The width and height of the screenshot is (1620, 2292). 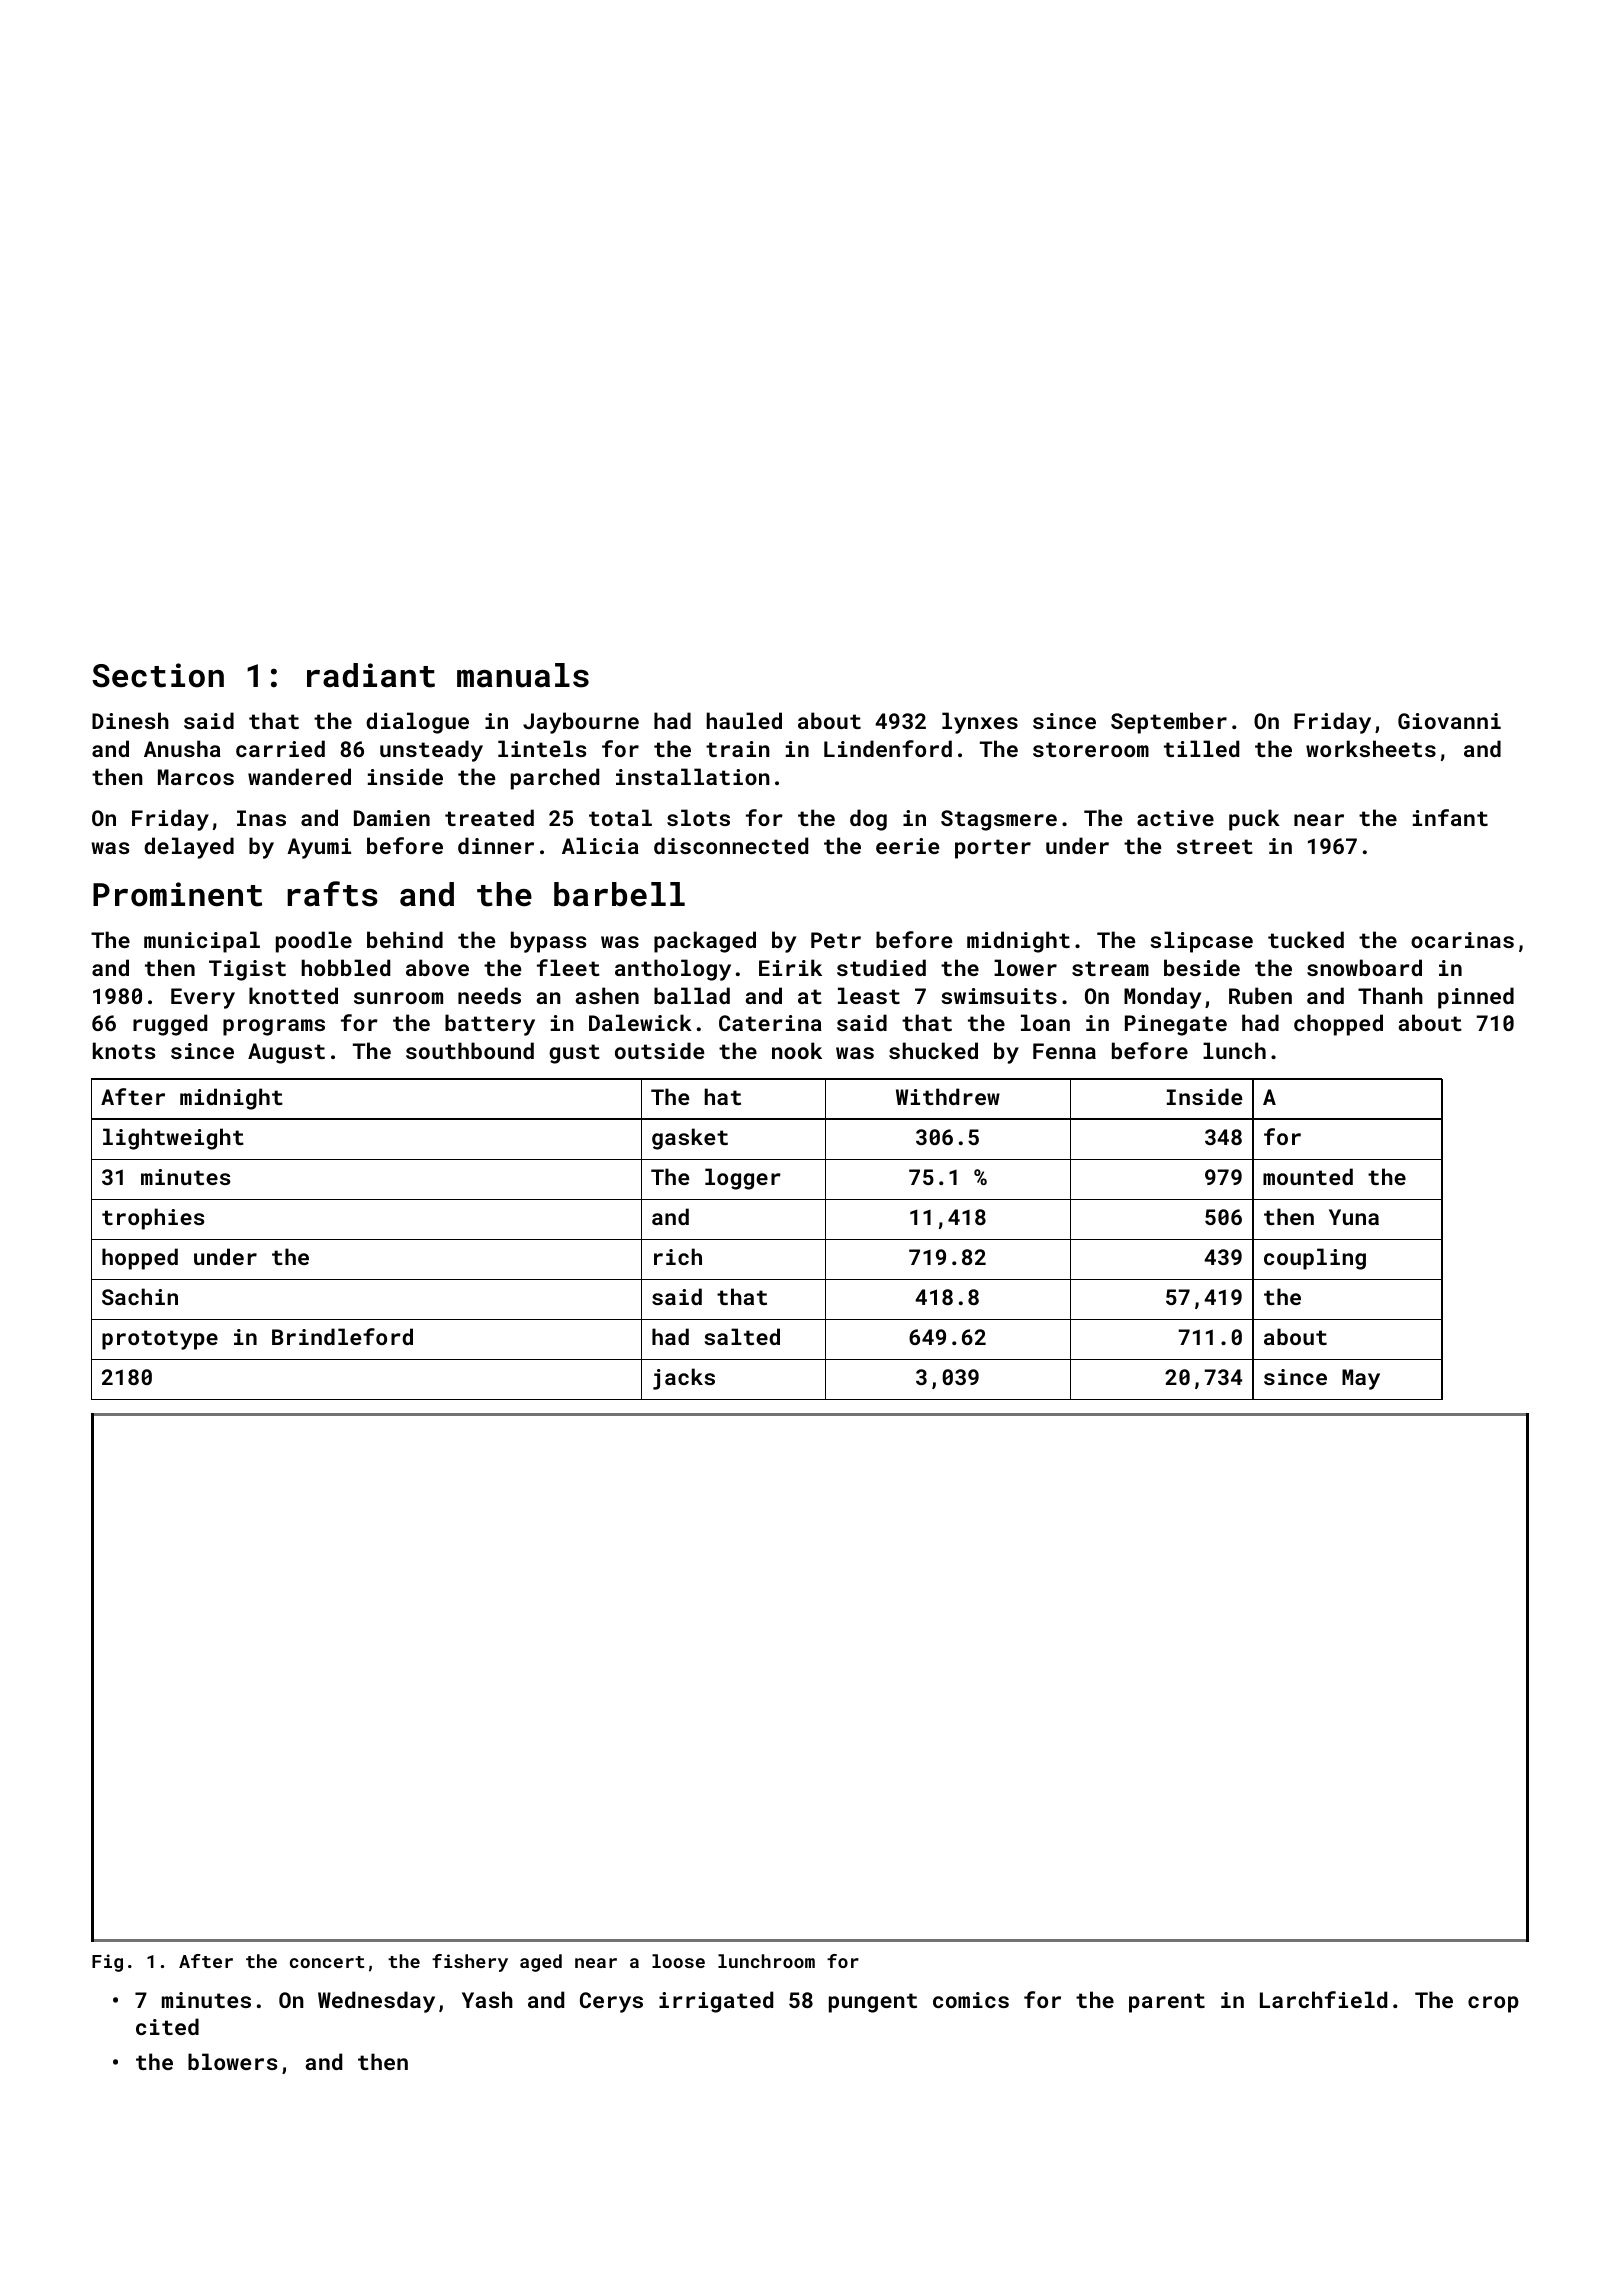 I want to click on radiant, so click(x=371, y=675).
